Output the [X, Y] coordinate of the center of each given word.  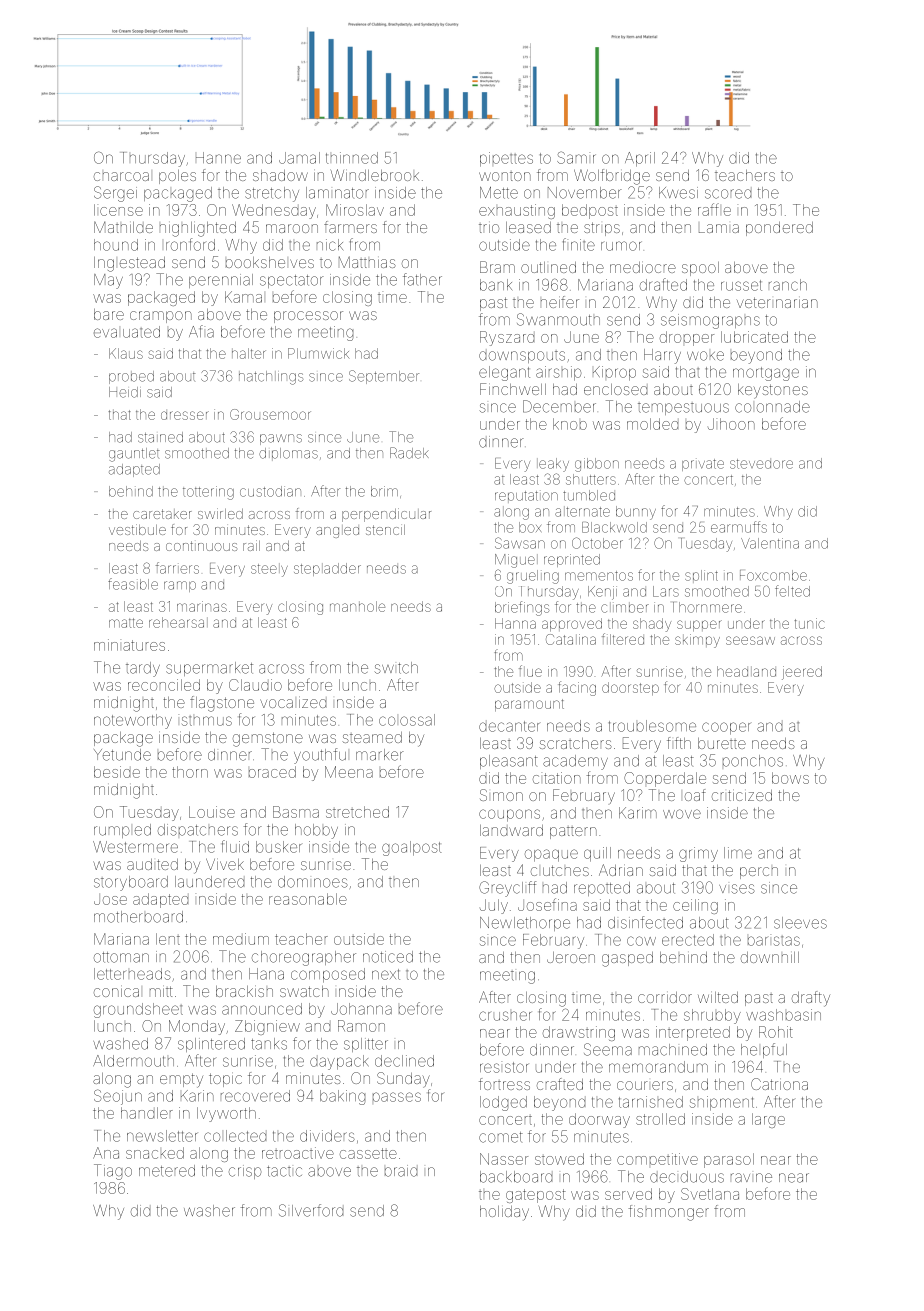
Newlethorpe [525, 924]
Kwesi [678, 193]
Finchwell [513, 389]
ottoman [121, 957]
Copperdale [665, 779]
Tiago [113, 1172]
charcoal [121, 176]
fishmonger [669, 1213]
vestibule [137, 529]
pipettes [506, 159]
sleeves [800, 923]
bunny [636, 513]
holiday [504, 1213]
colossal [407, 720]
